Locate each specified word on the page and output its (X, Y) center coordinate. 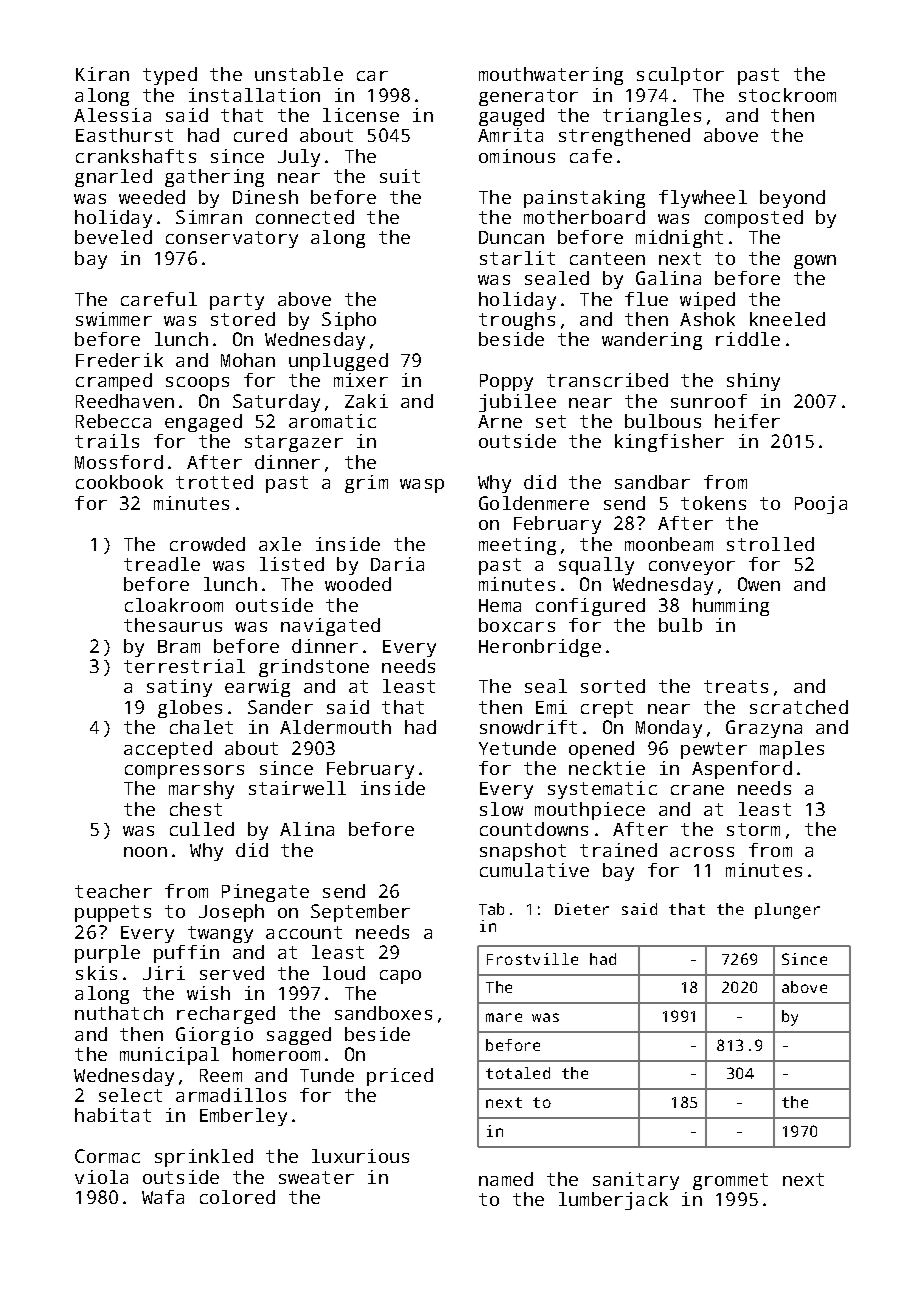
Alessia (112, 115)
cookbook (119, 482)
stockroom (787, 95)
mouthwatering (551, 76)
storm (753, 829)
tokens (713, 503)
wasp (422, 486)
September (360, 913)
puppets (113, 913)
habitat (113, 1115)
